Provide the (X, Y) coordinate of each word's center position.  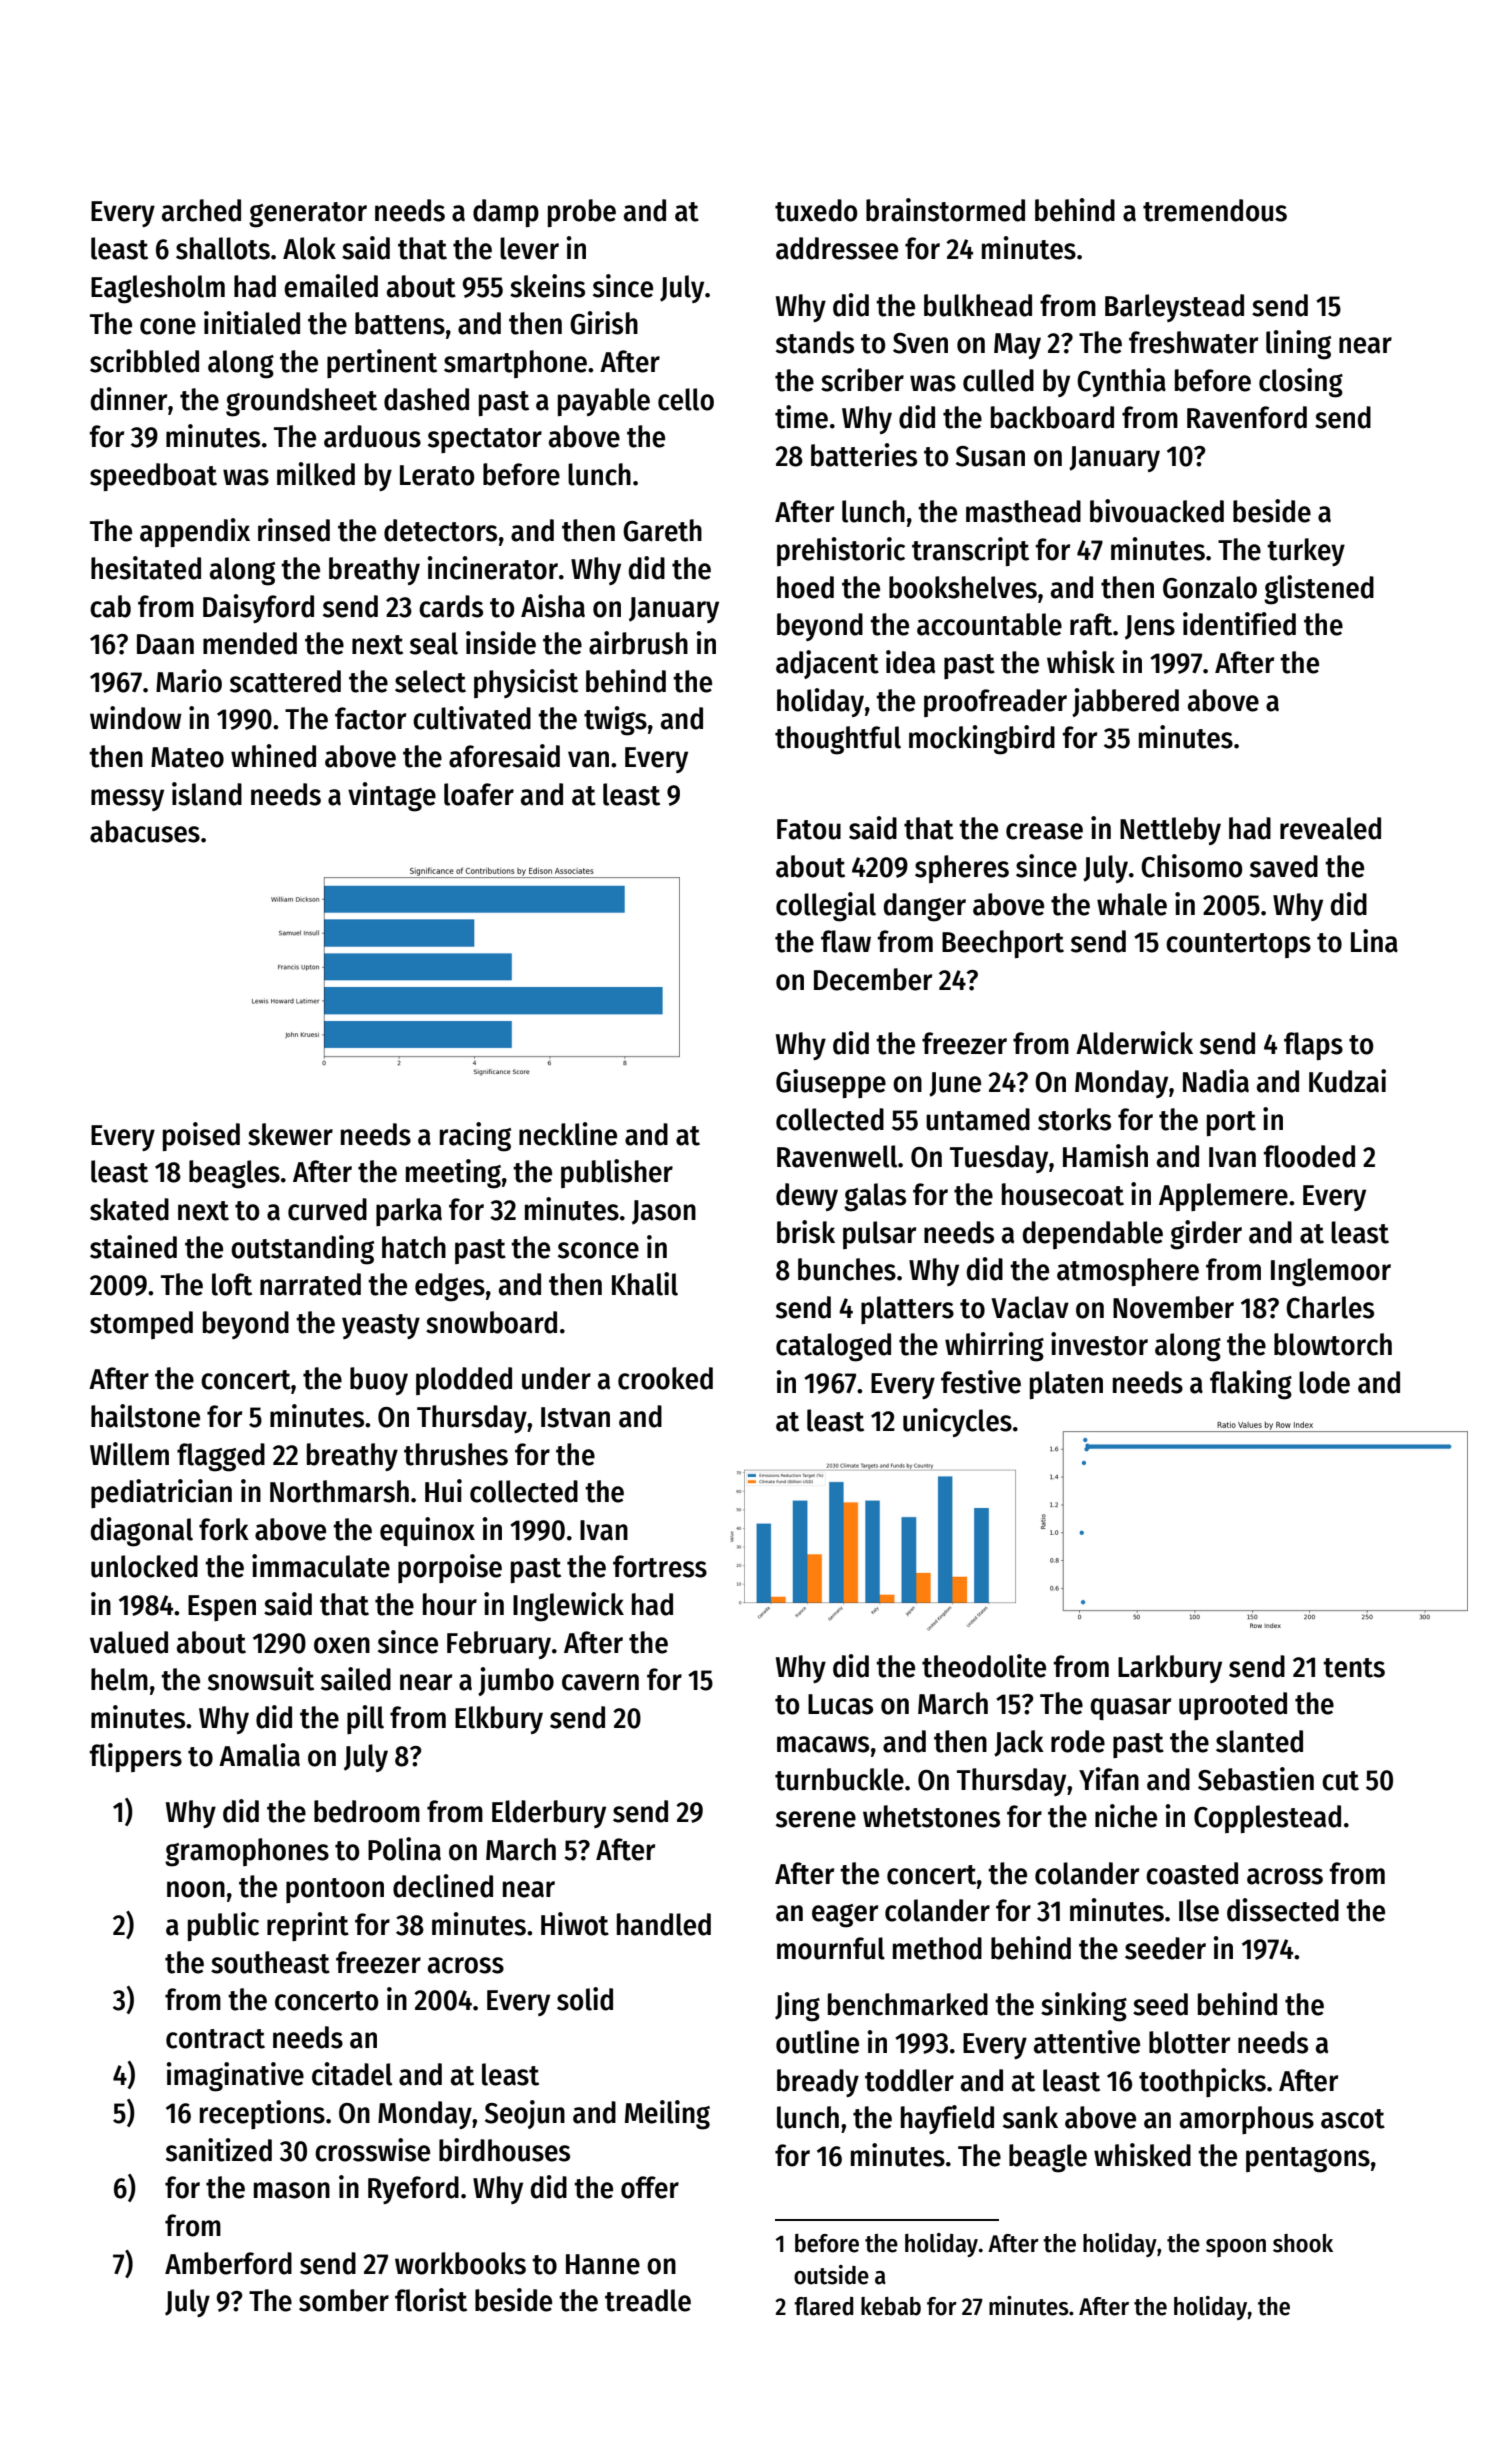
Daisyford (258, 608)
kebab (891, 2306)
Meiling (667, 2115)
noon (196, 1889)
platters (907, 1310)
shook (1303, 2243)
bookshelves (963, 587)
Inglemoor (1331, 1272)
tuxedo (816, 210)
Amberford (228, 2263)
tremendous (1215, 210)
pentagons (1308, 2160)
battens (400, 323)
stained (133, 1247)
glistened (1319, 590)
